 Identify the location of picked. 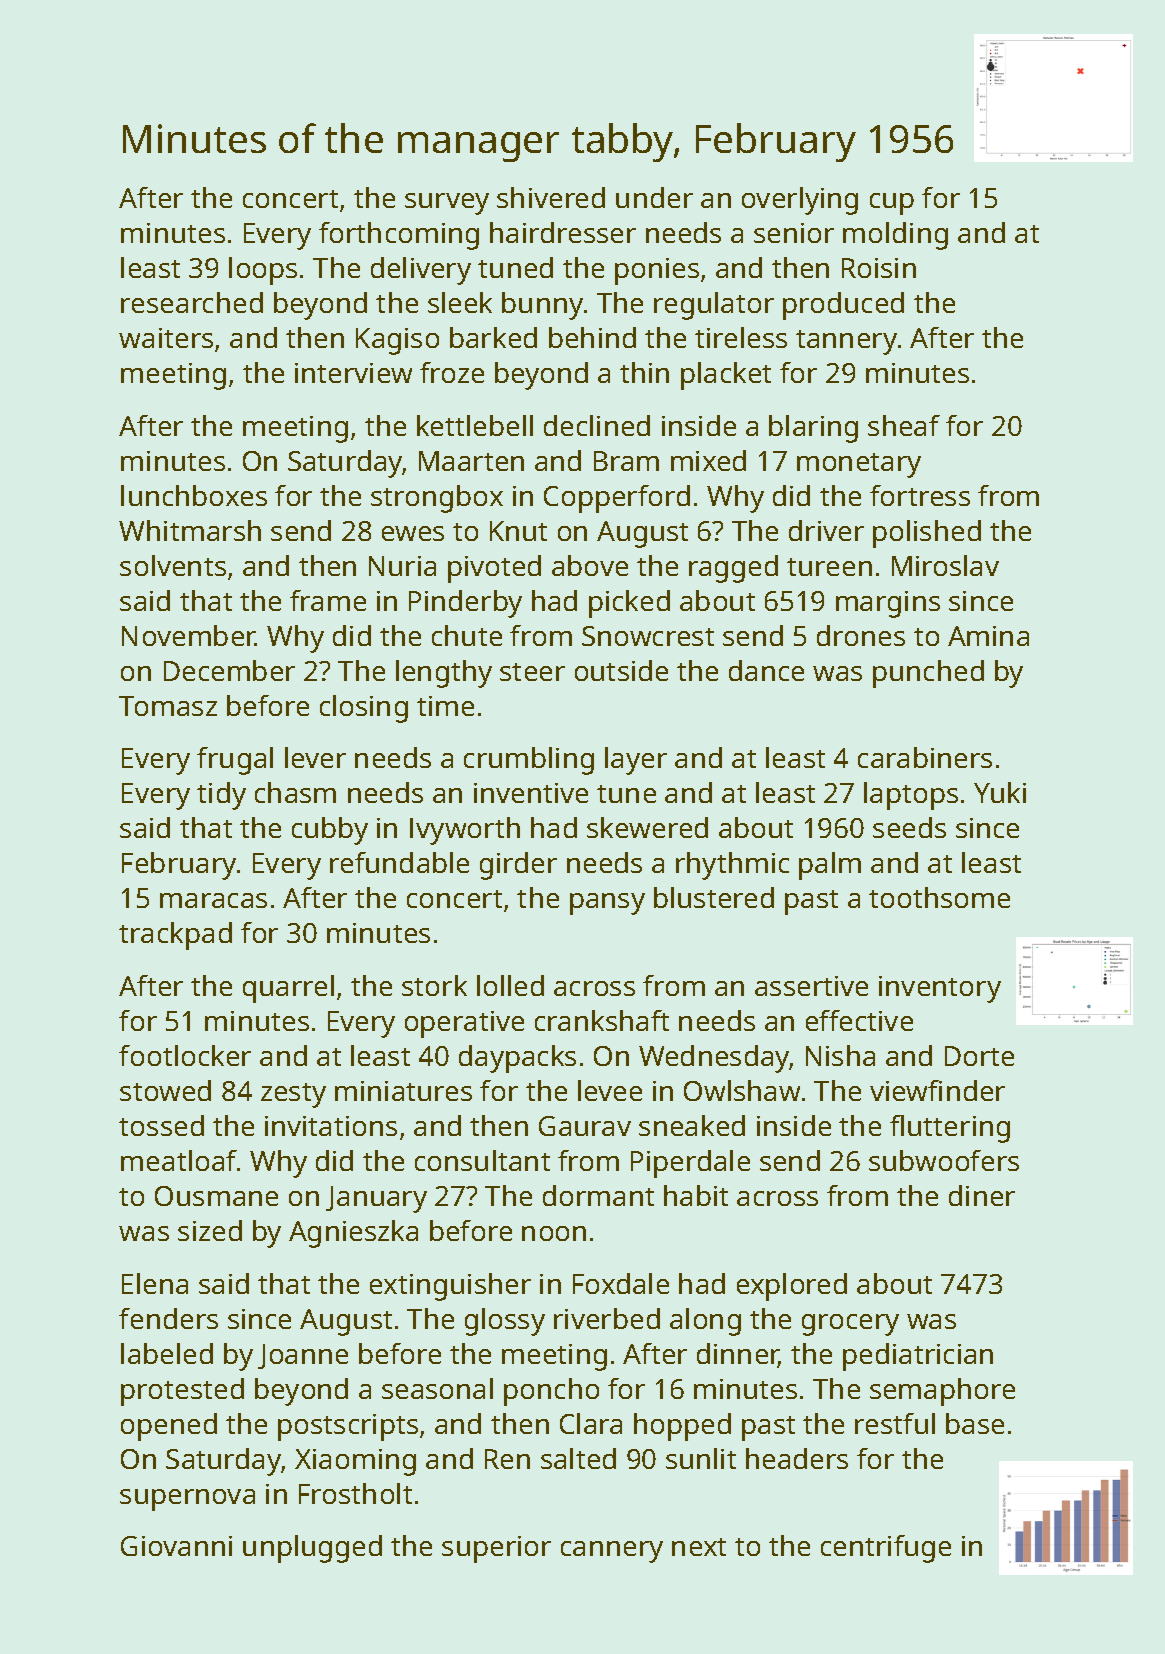
(629, 604).
